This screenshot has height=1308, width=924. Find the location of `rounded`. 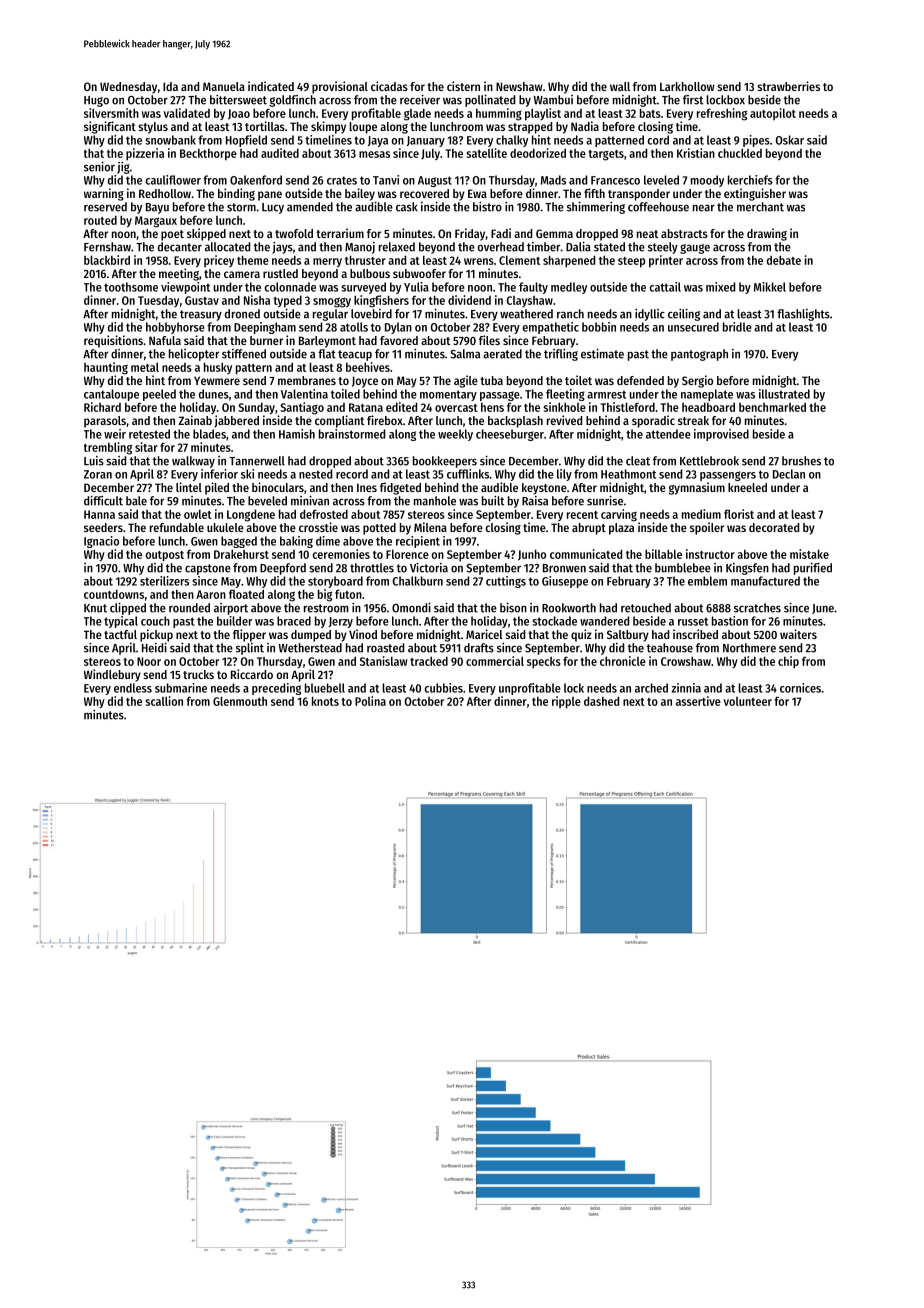

rounded is located at coordinates (189, 608).
